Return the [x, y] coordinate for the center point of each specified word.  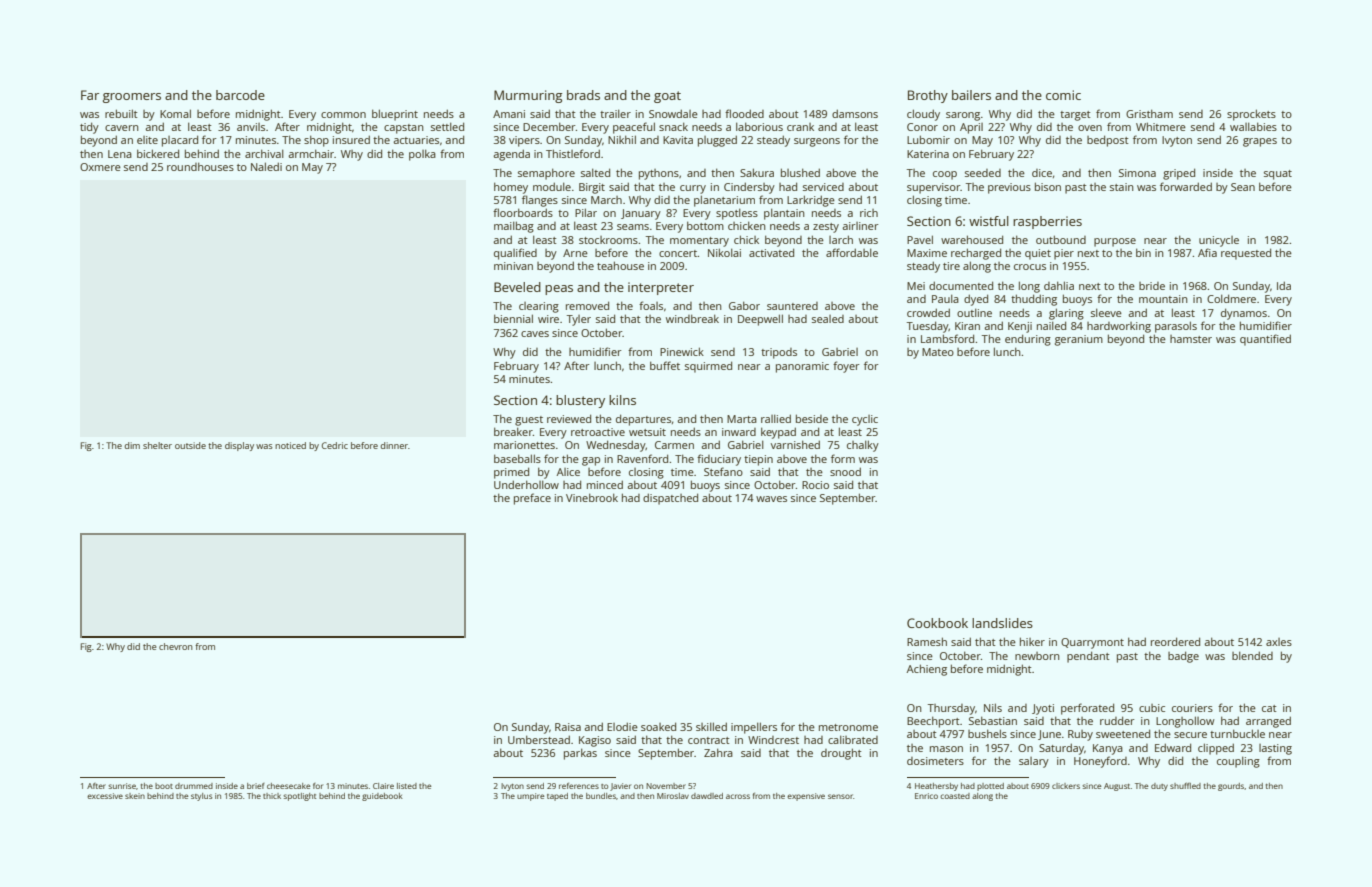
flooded [744, 113]
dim [132, 445]
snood [845, 471]
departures [643, 420]
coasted [955, 796]
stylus [201, 797]
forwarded [1186, 186]
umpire [530, 797]
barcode [240, 95]
